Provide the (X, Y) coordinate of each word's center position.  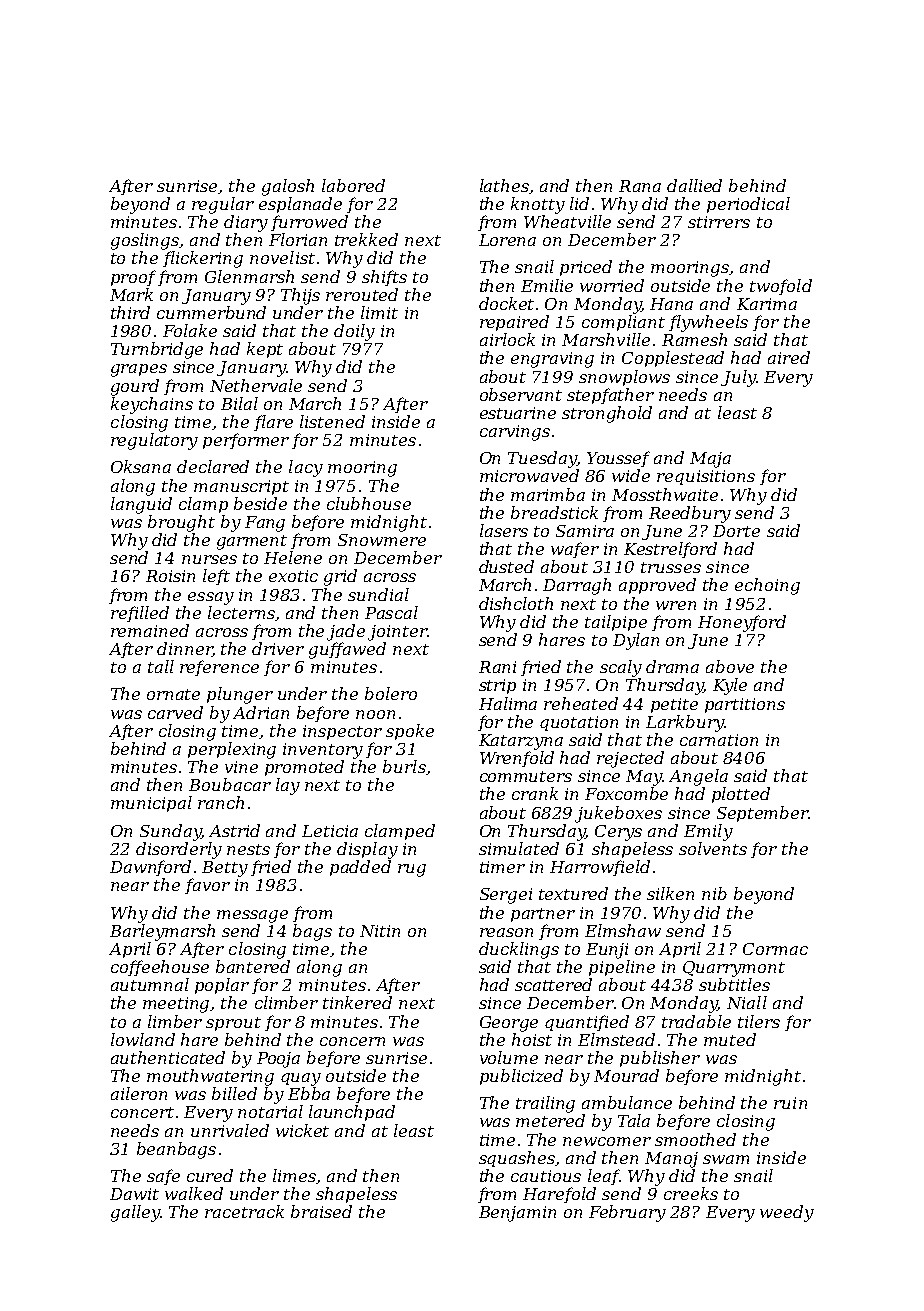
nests (248, 849)
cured (210, 1175)
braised (321, 1211)
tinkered (357, 1002)
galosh (288, 187)
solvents (713, 848)
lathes (504, 185)
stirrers (719, 222)
